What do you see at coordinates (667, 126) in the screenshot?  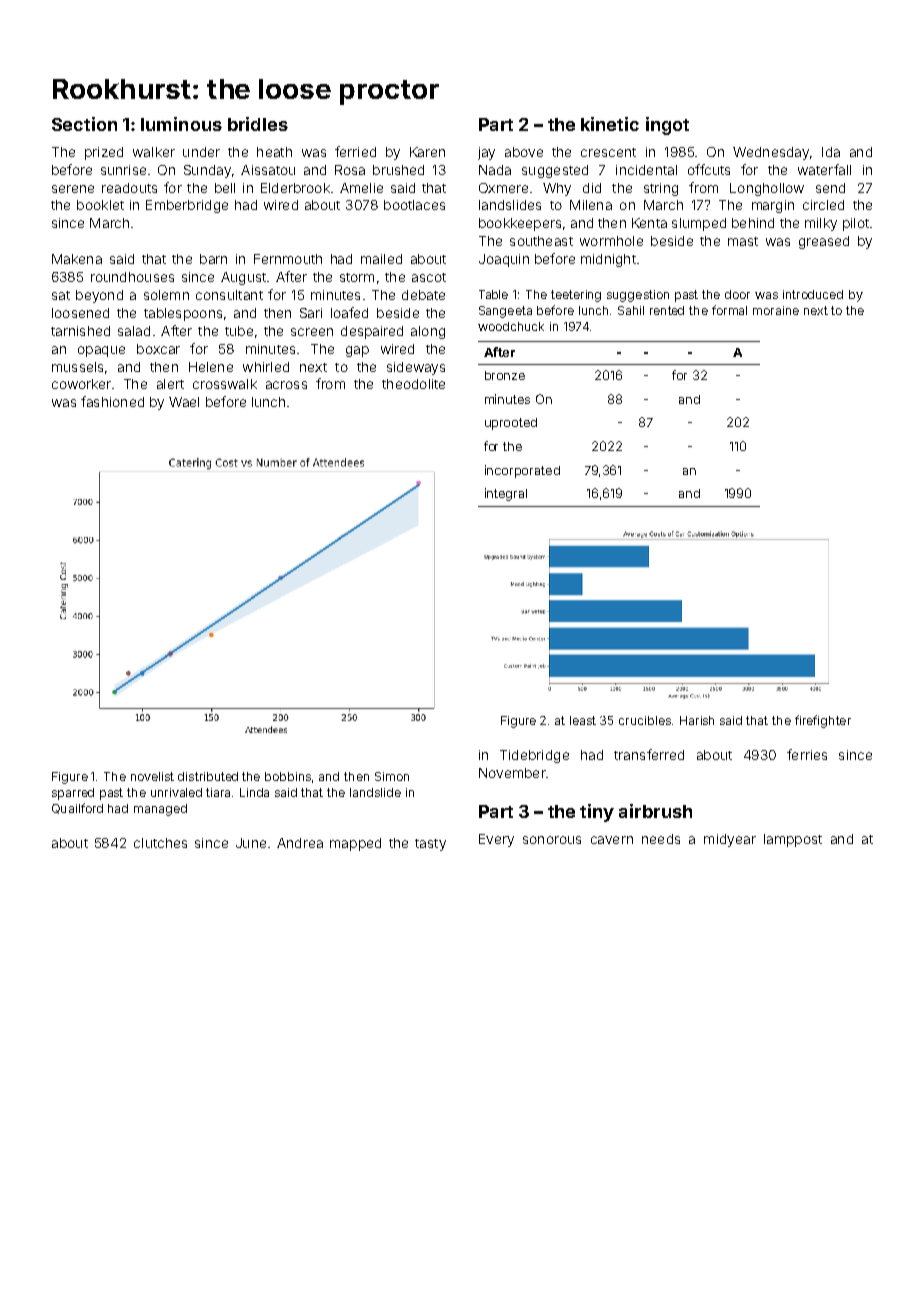 I see `ingot` at bounding box center [667, 126].
